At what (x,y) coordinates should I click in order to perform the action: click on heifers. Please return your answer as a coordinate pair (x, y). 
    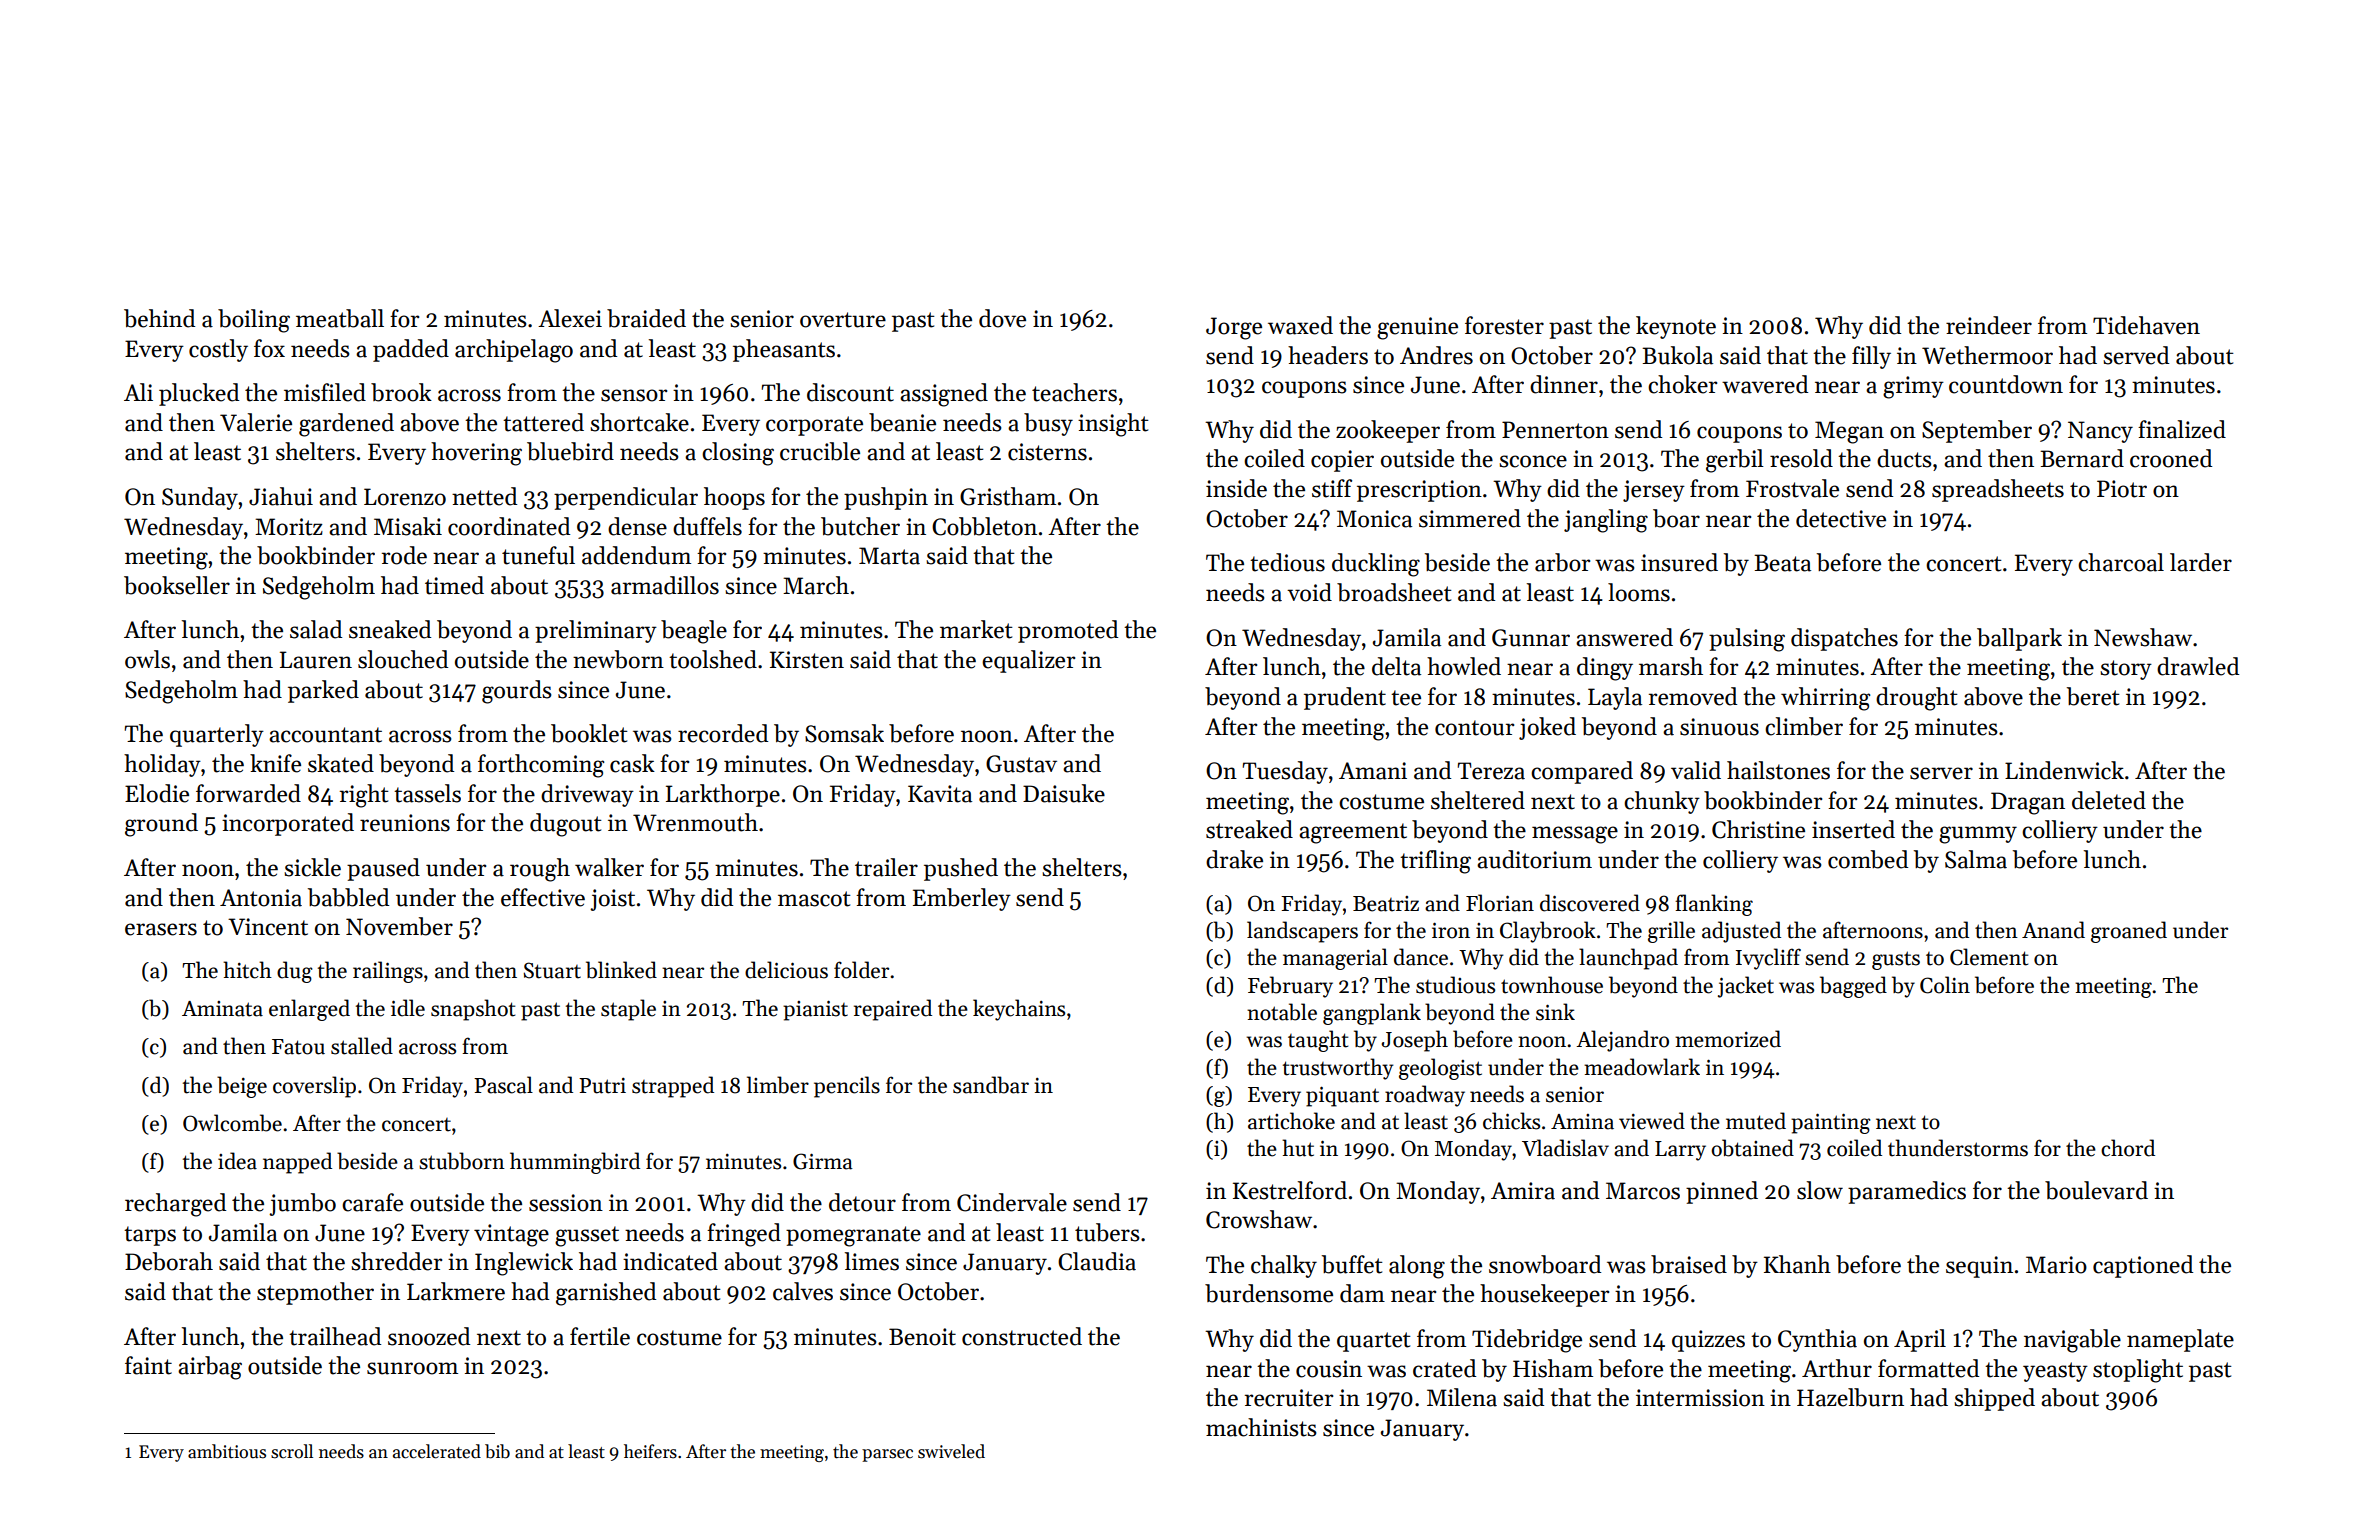
    Looking at the image, I should click on (650, 1451).
